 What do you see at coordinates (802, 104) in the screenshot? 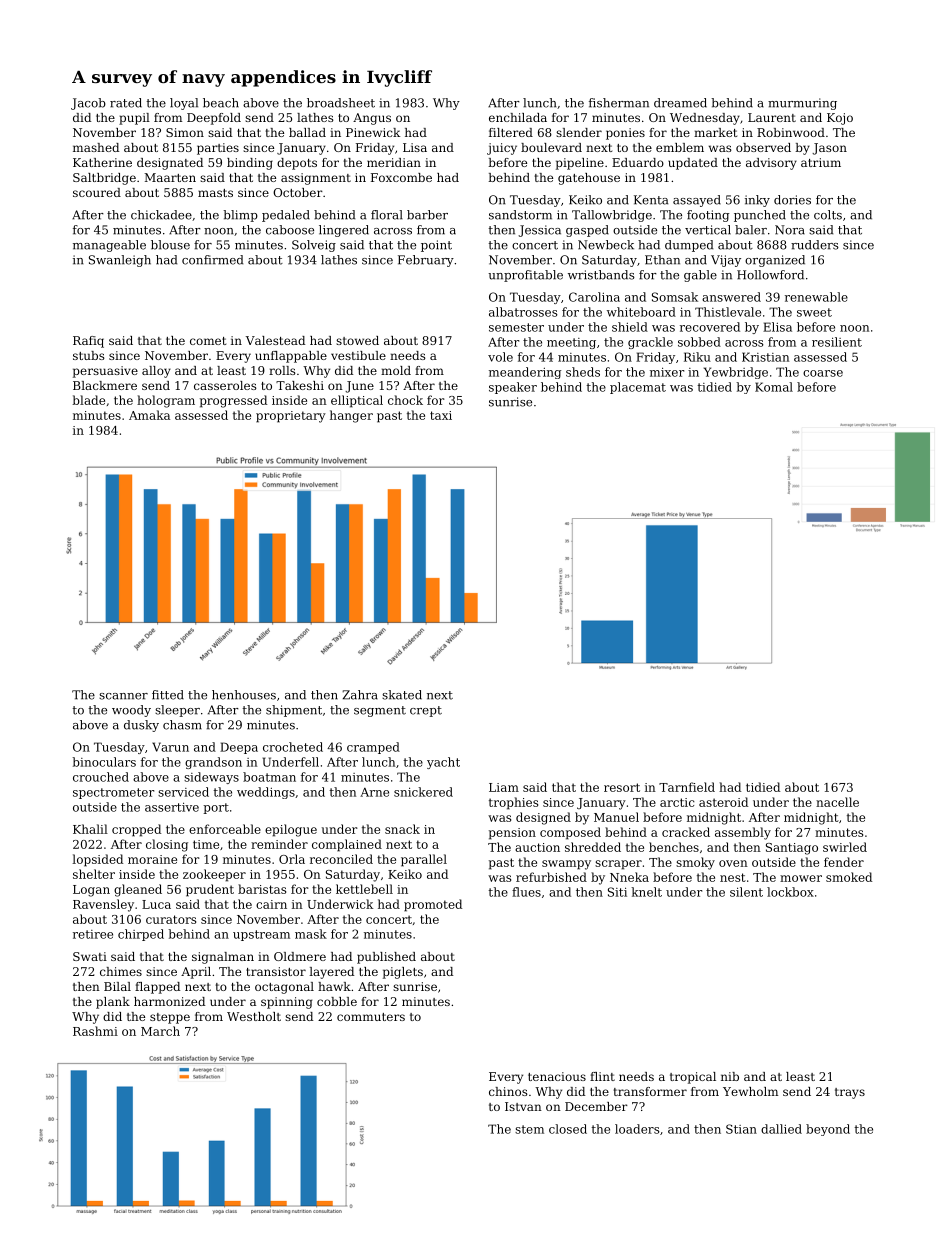
I see `murmuring` at bounding box center [802, 104].
